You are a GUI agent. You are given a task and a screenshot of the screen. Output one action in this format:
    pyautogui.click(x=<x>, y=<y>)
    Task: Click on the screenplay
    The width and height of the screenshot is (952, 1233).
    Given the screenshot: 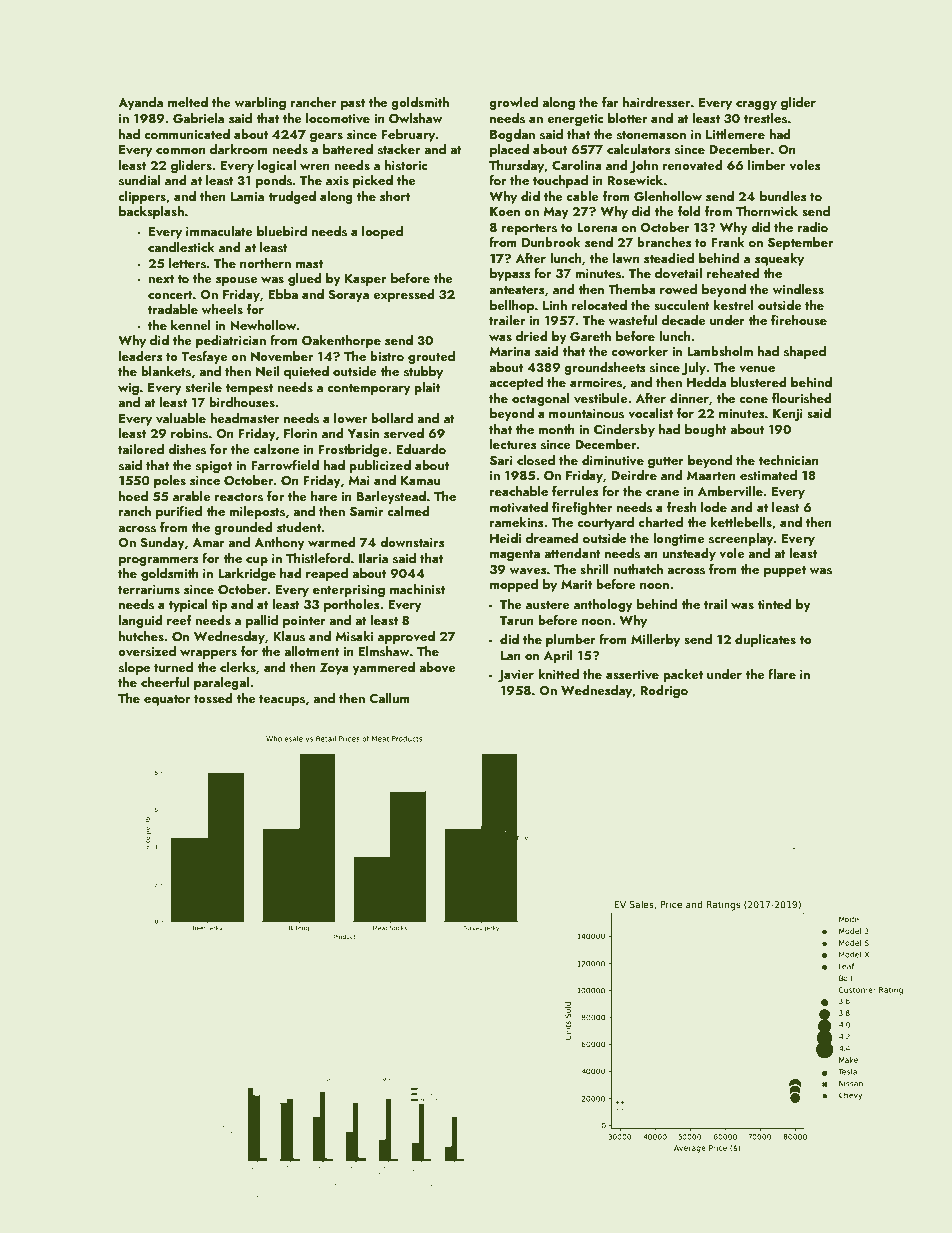 What is the action you would take?
    pyautogui.click(x=741, y=539)
